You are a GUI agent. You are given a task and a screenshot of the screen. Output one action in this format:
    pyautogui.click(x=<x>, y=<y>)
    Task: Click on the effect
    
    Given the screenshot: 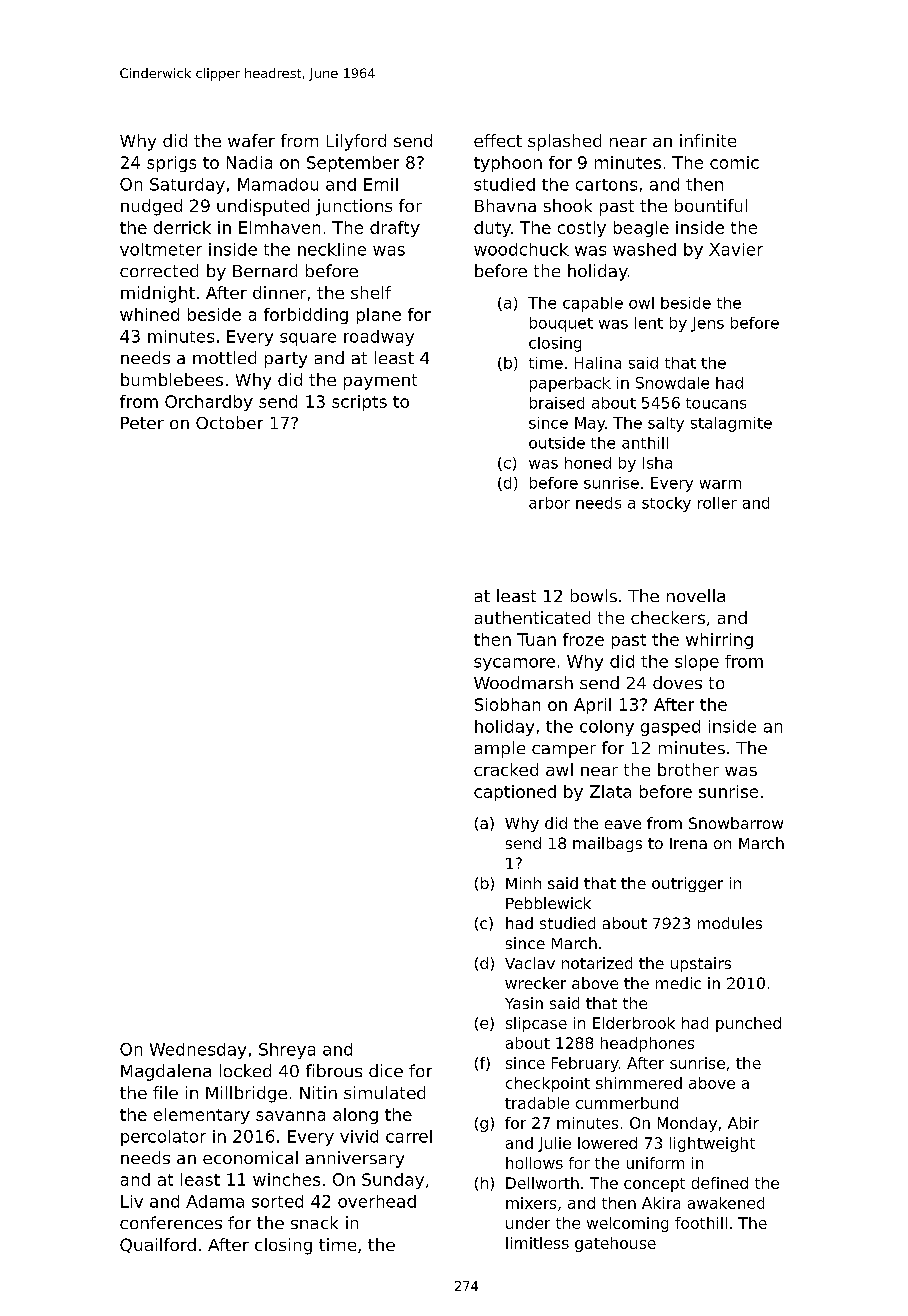 What is the action you would take?
    pyautogui.click(x=498, y=140)
